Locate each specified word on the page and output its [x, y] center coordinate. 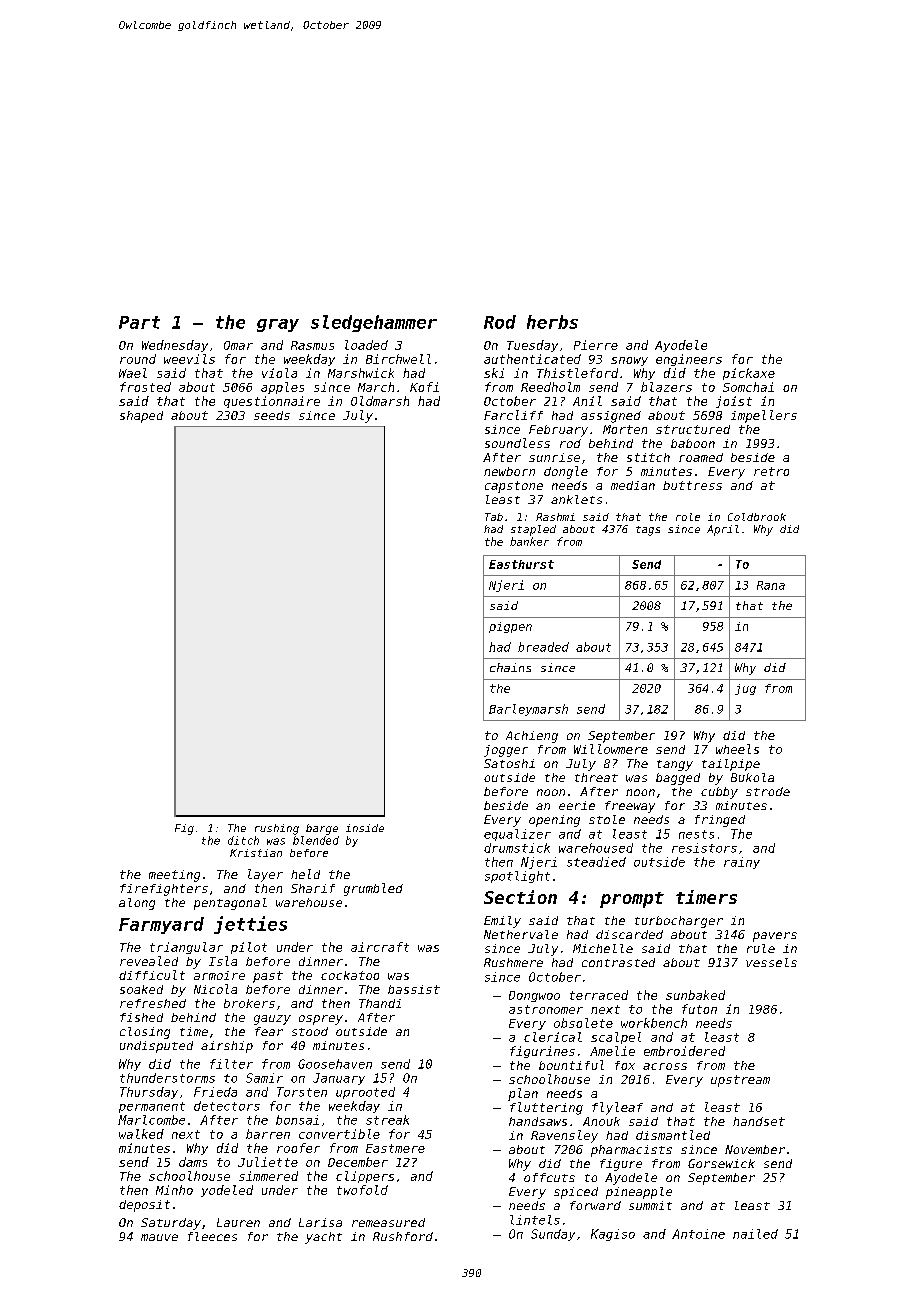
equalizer [517, 835]
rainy [742, 863]
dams [193, 1162]
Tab [494, 517]
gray [278, 325]
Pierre [596, 345]
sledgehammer [374, 323]
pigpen [510, 627]
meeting [174, 876]
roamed [701, 457]
